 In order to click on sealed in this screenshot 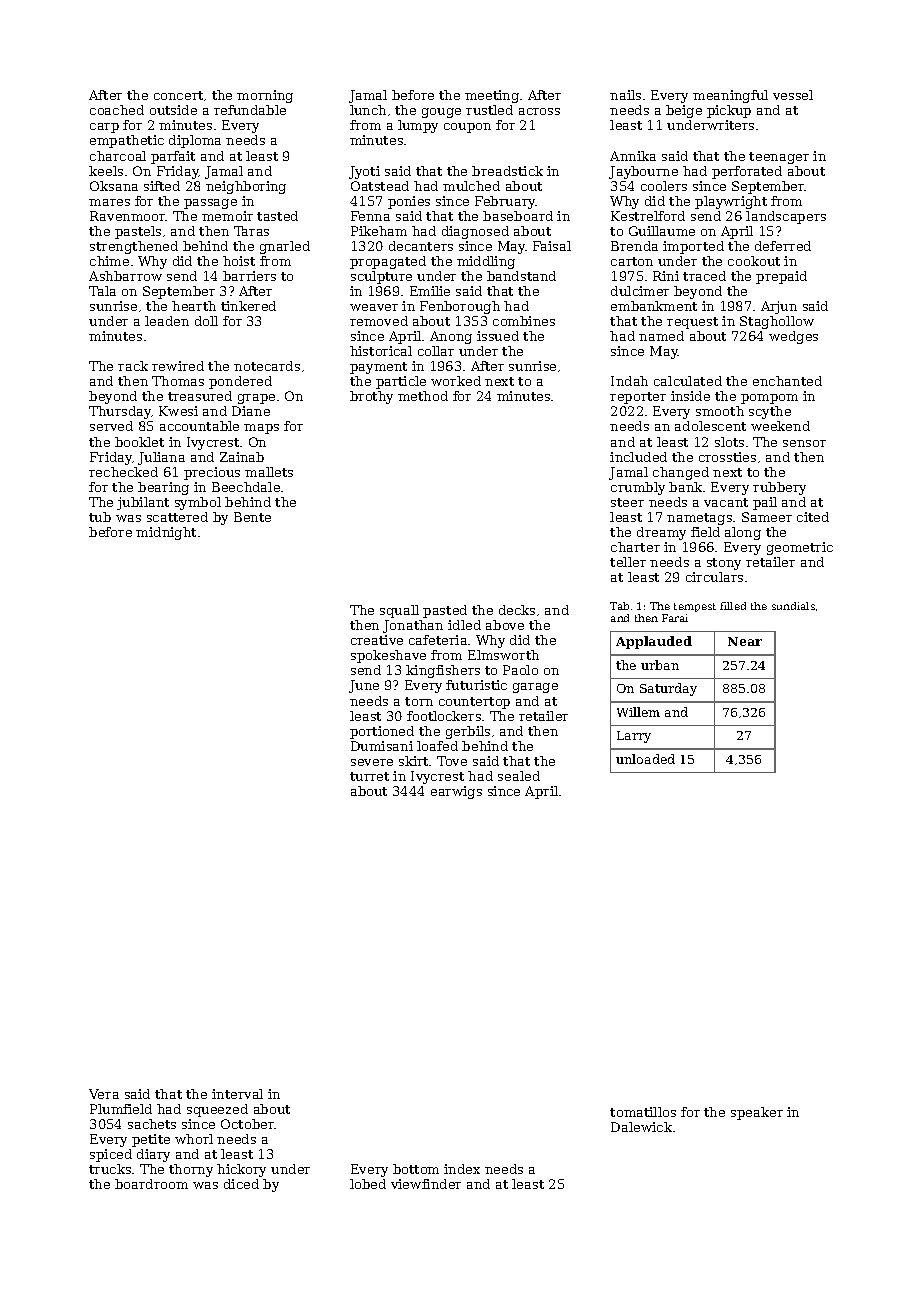, I will do `click(519, 776)`.
